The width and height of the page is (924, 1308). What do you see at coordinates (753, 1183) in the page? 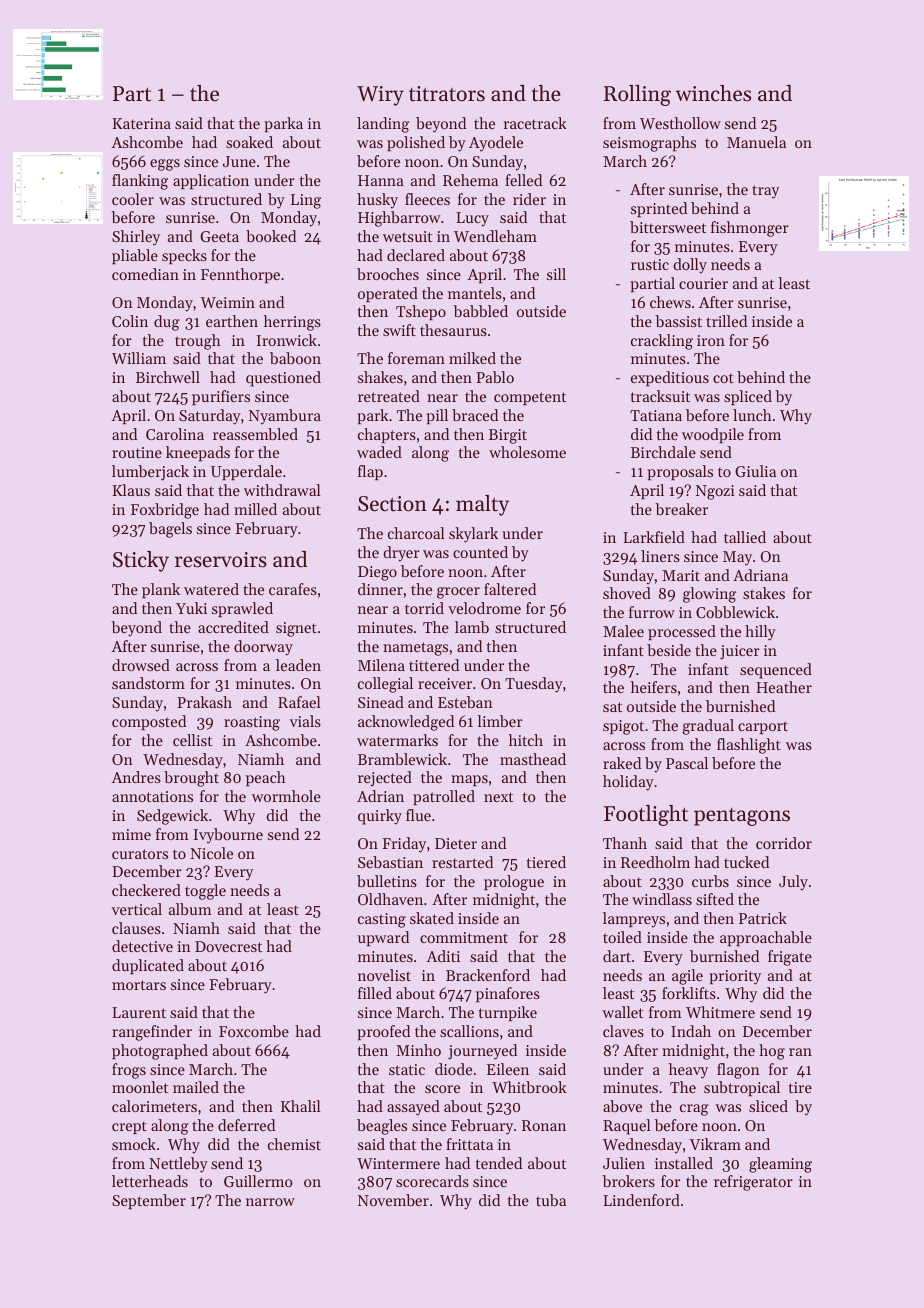
I see `refrigerator` at bounding box center [753, 1183].
